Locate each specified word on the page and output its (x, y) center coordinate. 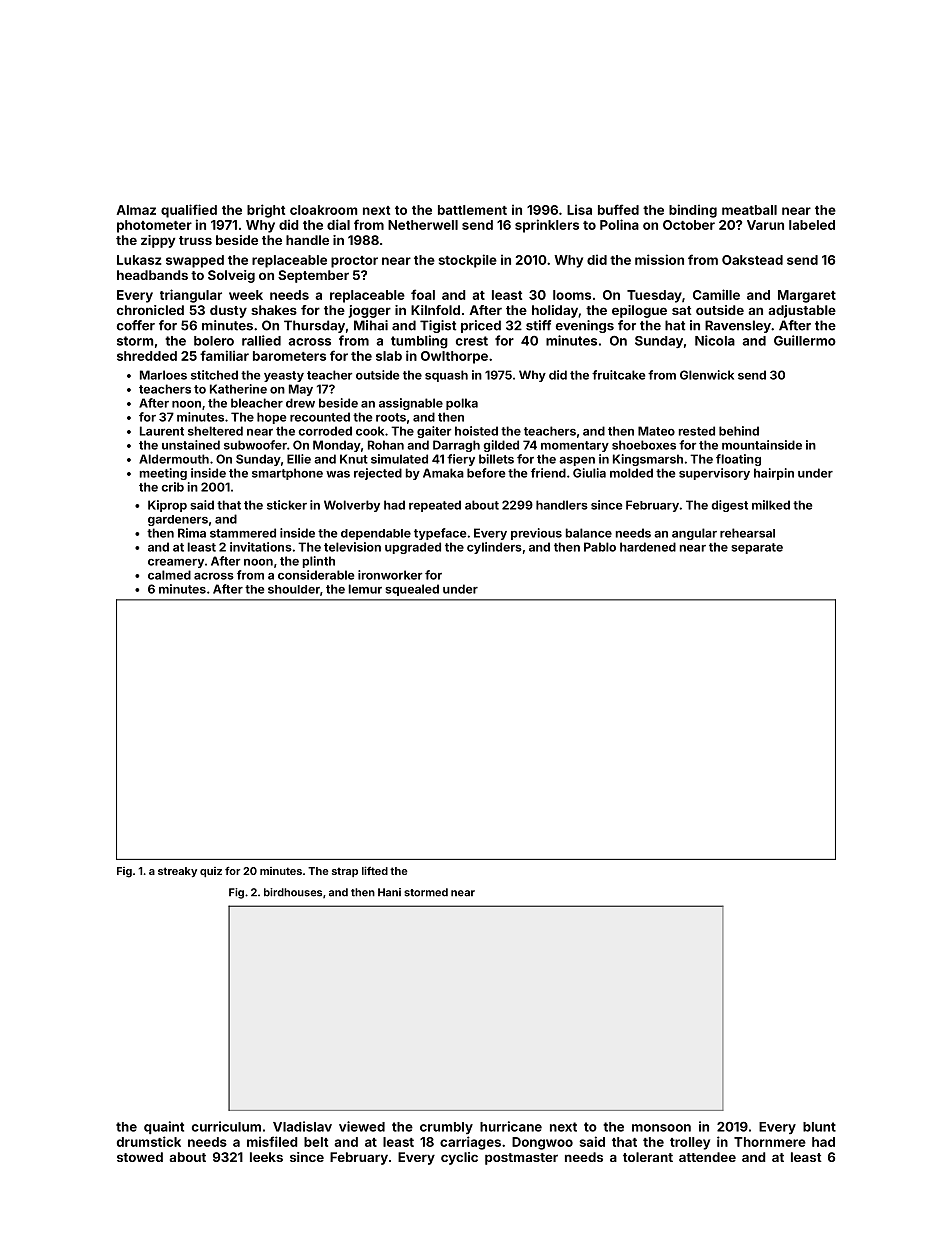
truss (195, 240)
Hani (389, 892)
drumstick (149, 1141)
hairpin (774, 474)
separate (757, 548)
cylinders (494, 548)
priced (481, 326)
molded (631, 473)
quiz (211, 872)
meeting (163, 474)
